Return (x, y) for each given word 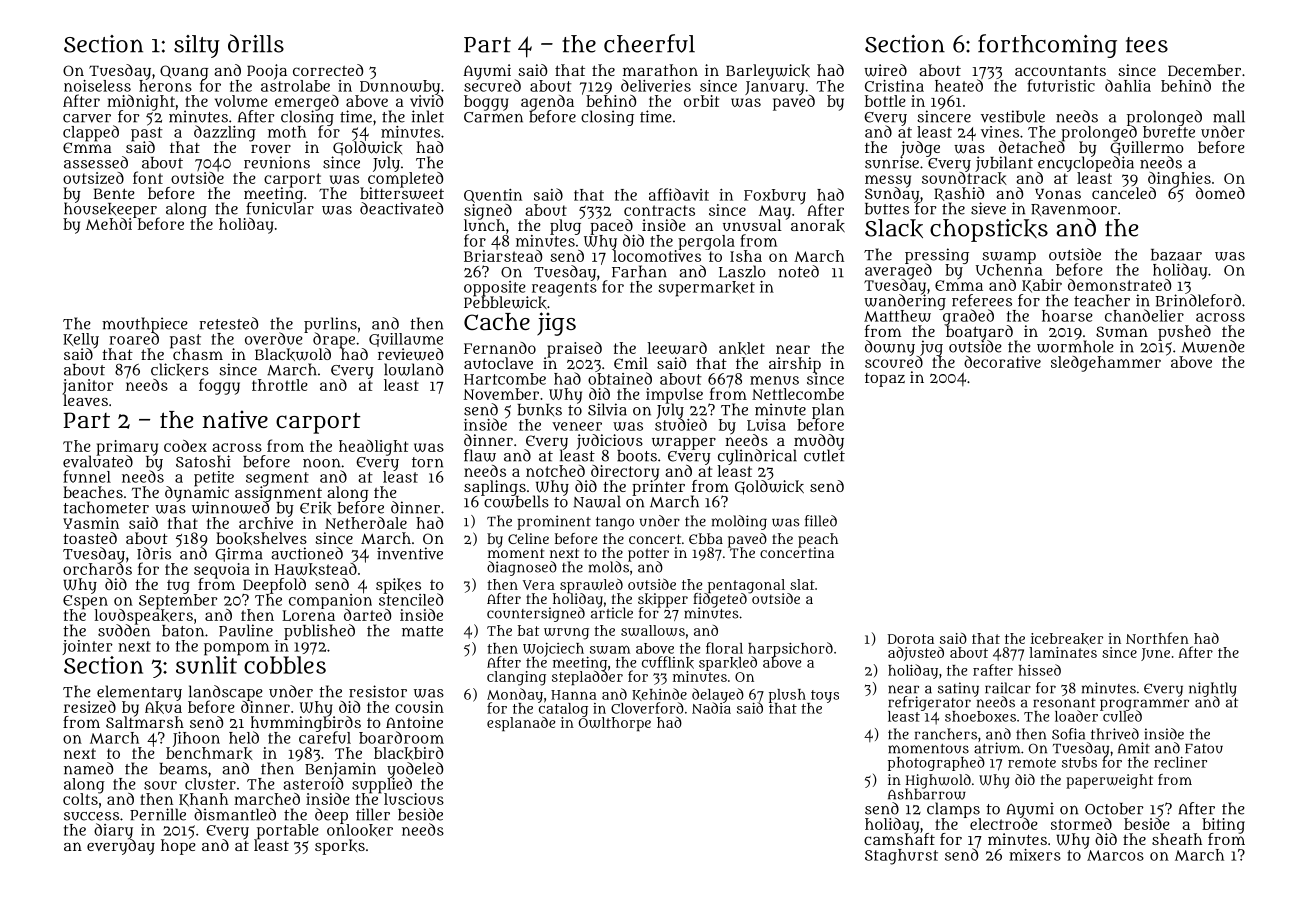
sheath (1177, 839)
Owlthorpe (615, 724)
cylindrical (757, 457)
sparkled (728, 663)
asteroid (313, 784)
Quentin (493, 196)
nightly (1213, 689)
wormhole (1075, 346)
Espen (85, 602)
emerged (307, 102)
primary (127, 447)
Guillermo (1147, 148)
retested (228, 323)
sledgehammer (1106, 364)
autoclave (498, 363)
